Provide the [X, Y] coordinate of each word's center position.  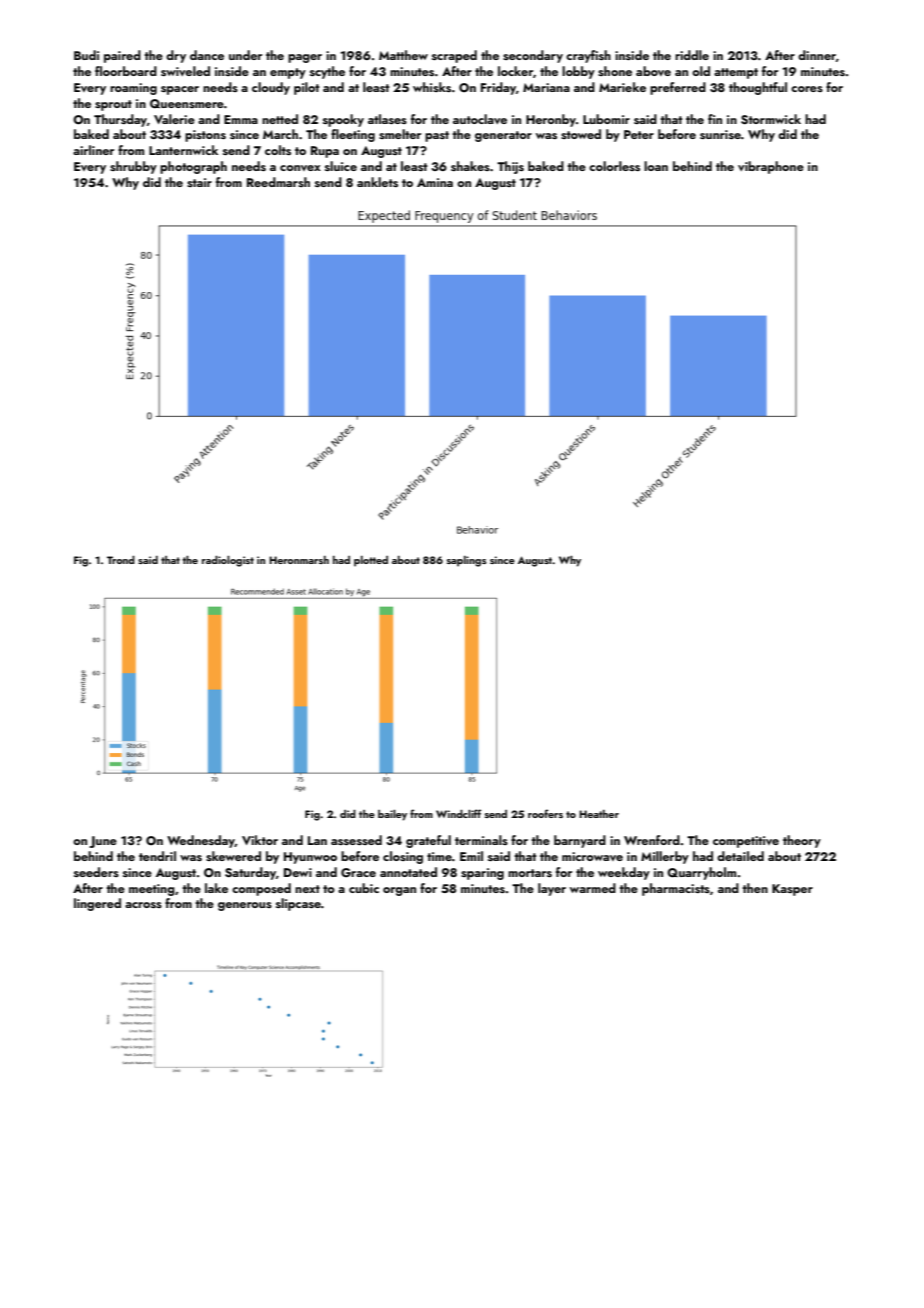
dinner [817, 55]
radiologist [228, 561]
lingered [97, 904]
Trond [121, 560]
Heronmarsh [299, 560]
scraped [454, 56]
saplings [467, 561]
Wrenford [652, 840]
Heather [599, 814]
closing [403, 857]
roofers [545, 813]
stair [199, 182]
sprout [113, 105]
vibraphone [771, 167]
